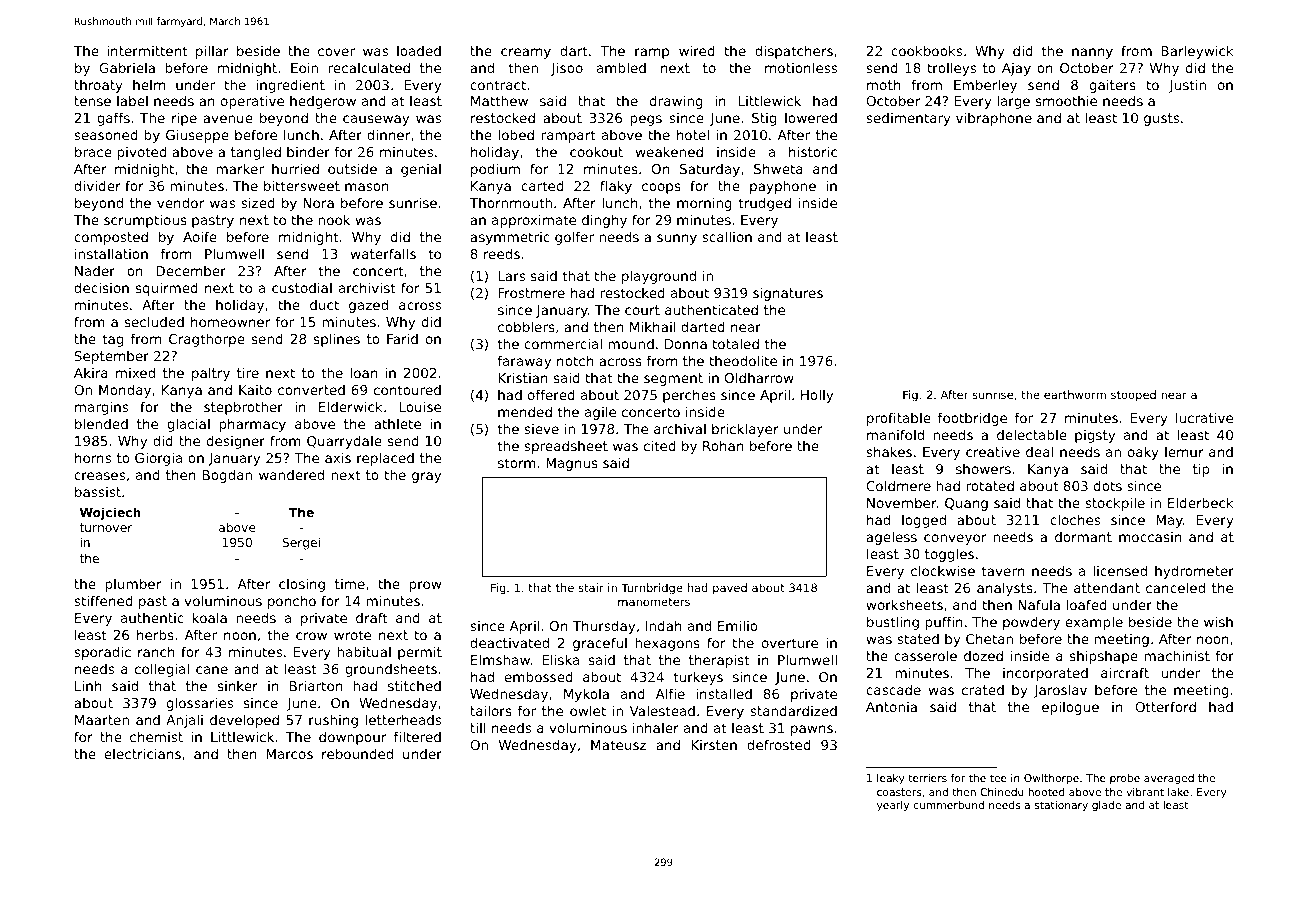 Image resolution: width=1308 pixels, height=924 pixels. What do you see at coordinates (1197, 52) in the page?
I see `Barleywick` at bounding box center [1197, 52].
